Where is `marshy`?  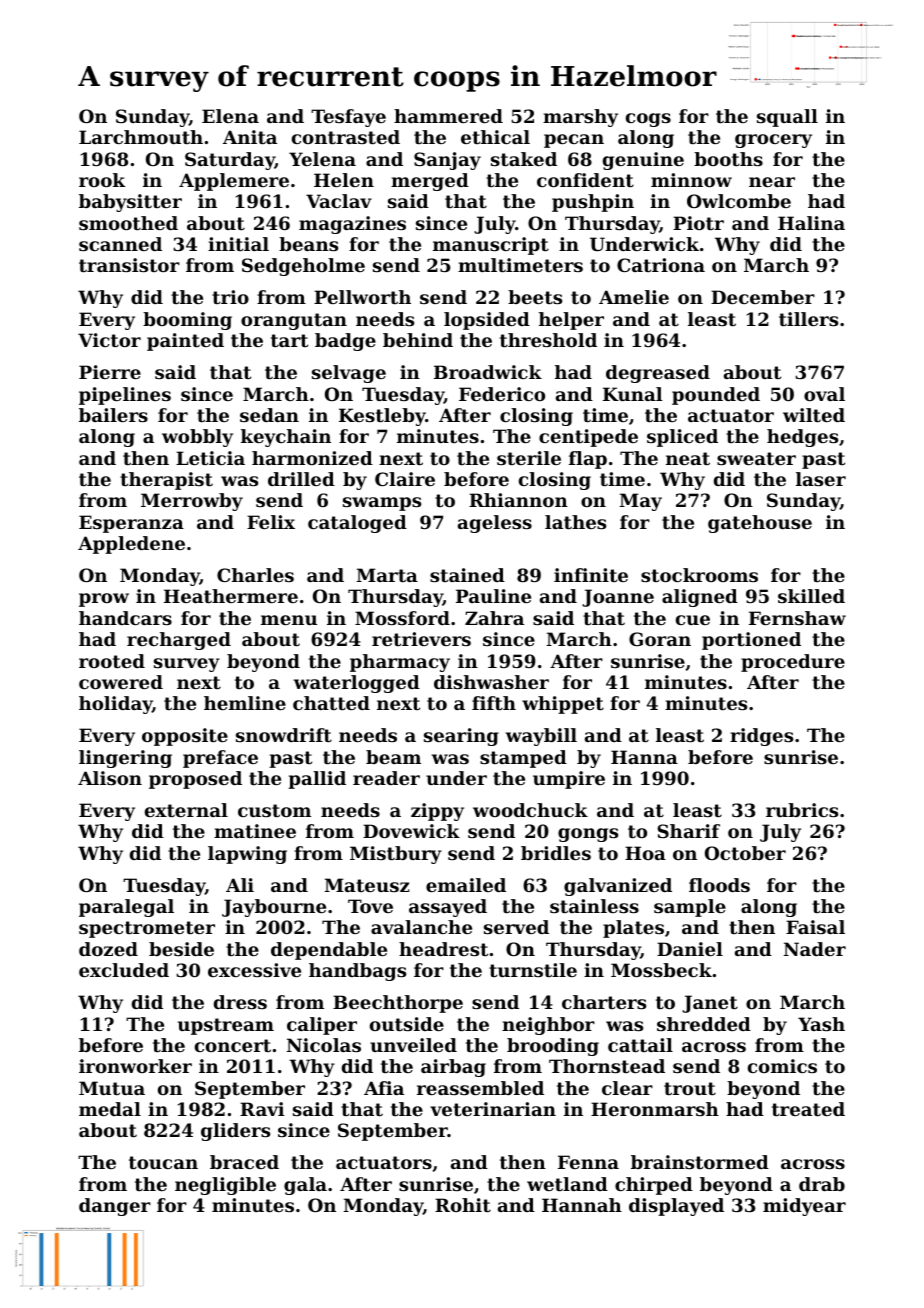
marshy is located at coordinates (580, 118).
